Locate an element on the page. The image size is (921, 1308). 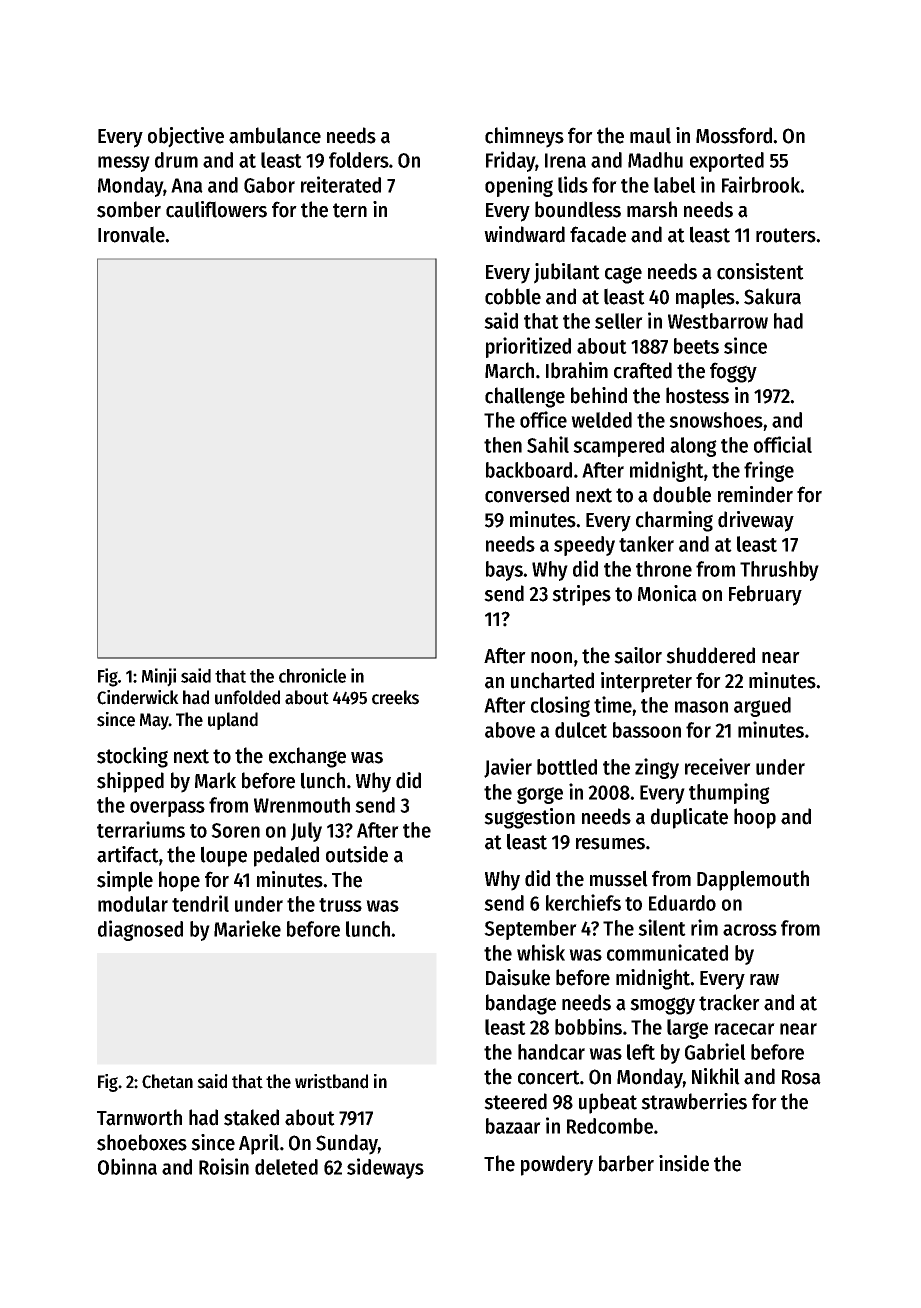
Obinna is located at coordinates (127, 1166).
